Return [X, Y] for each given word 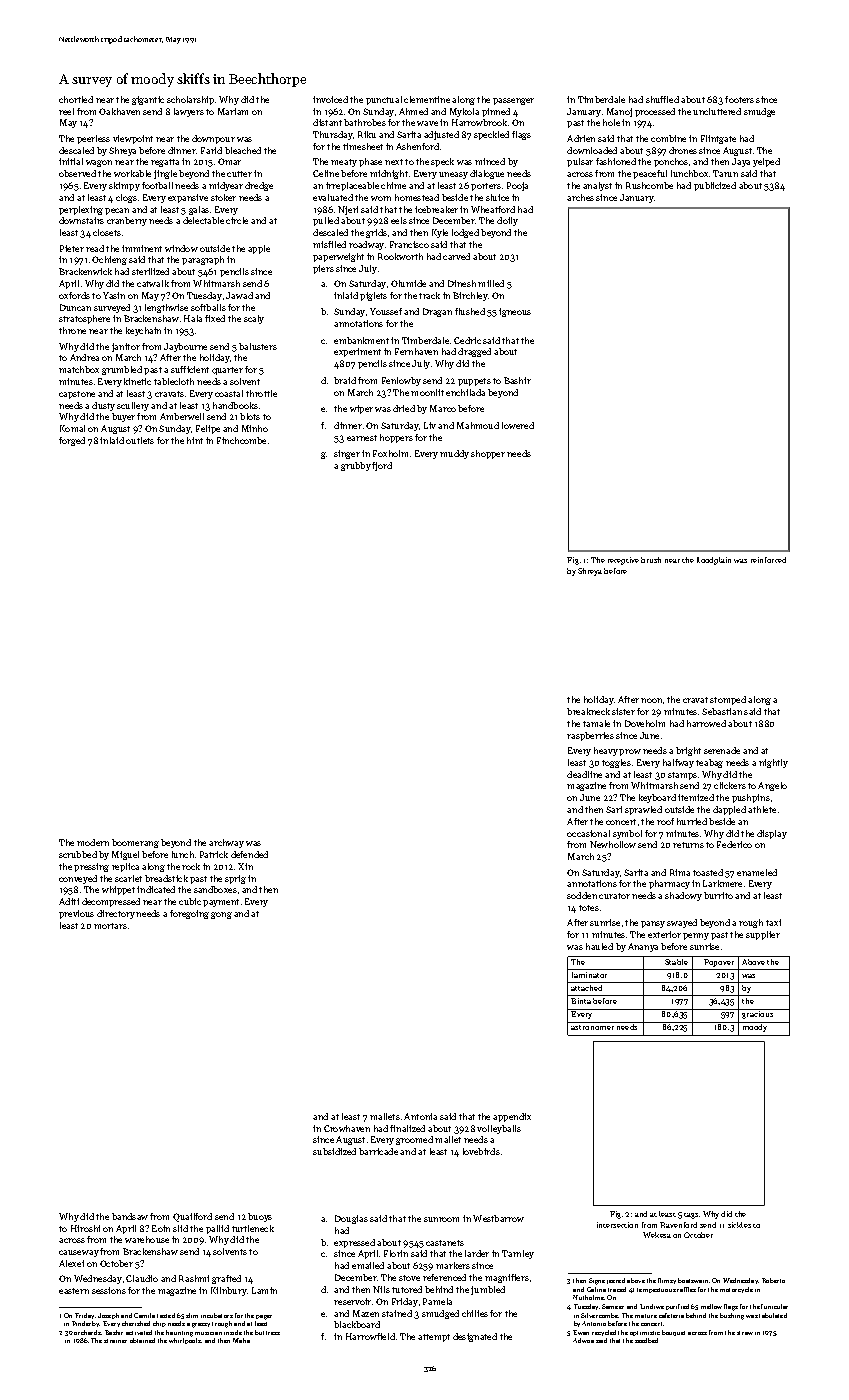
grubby [356, 466]
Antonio [594, 1323]
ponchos [671, 162]
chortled [76, 99]
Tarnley [518, 1254]
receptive [623, 561]
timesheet [363, 146]
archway [226, 843]
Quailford [192, 1217]
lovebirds [481, 1151]
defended [249, 854]
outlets [140, 440]
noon [651, 700]
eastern [74, 1291]
